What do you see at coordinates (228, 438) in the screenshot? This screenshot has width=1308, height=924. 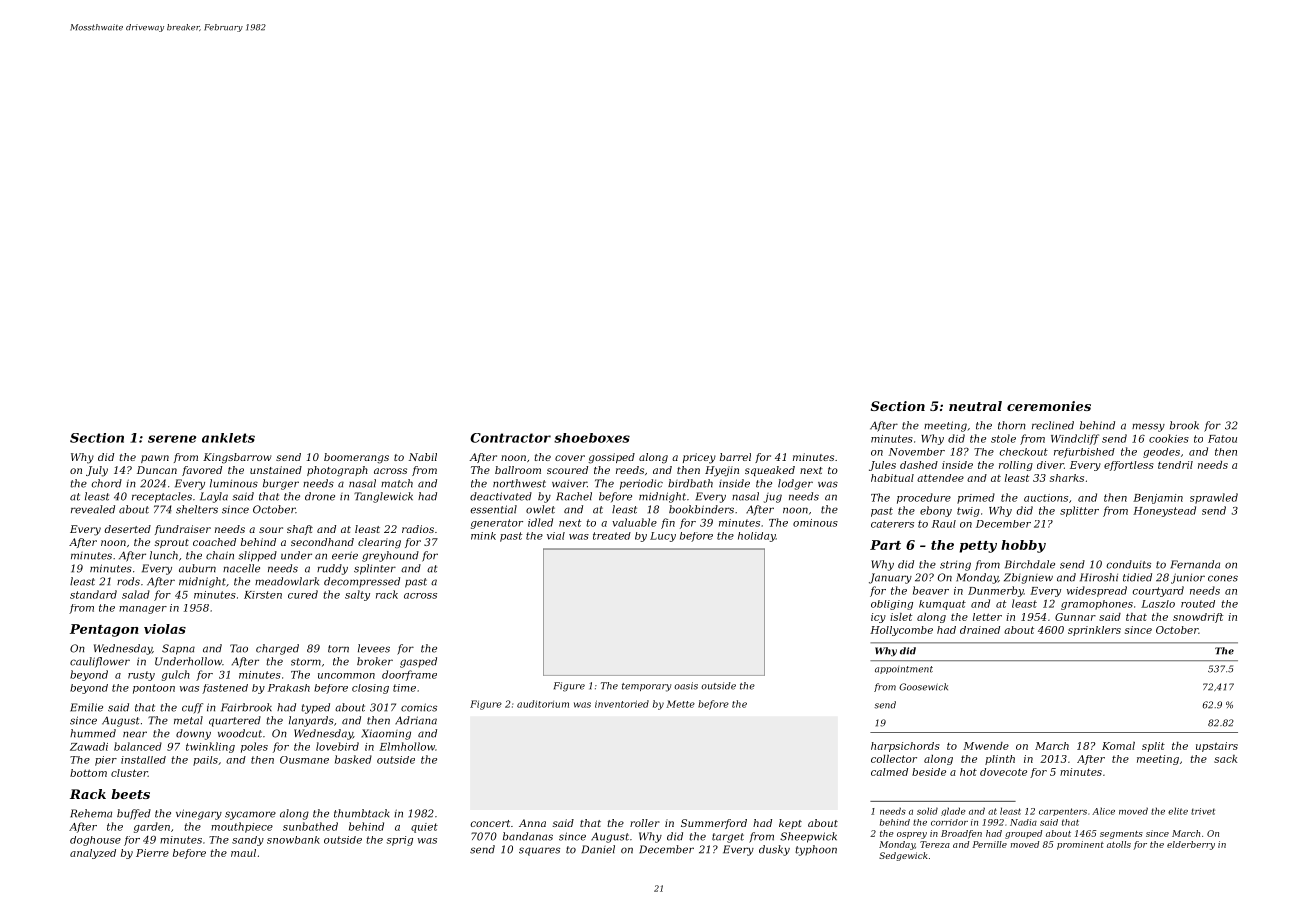 I see `anklets` at bounding box center [228, 438].
